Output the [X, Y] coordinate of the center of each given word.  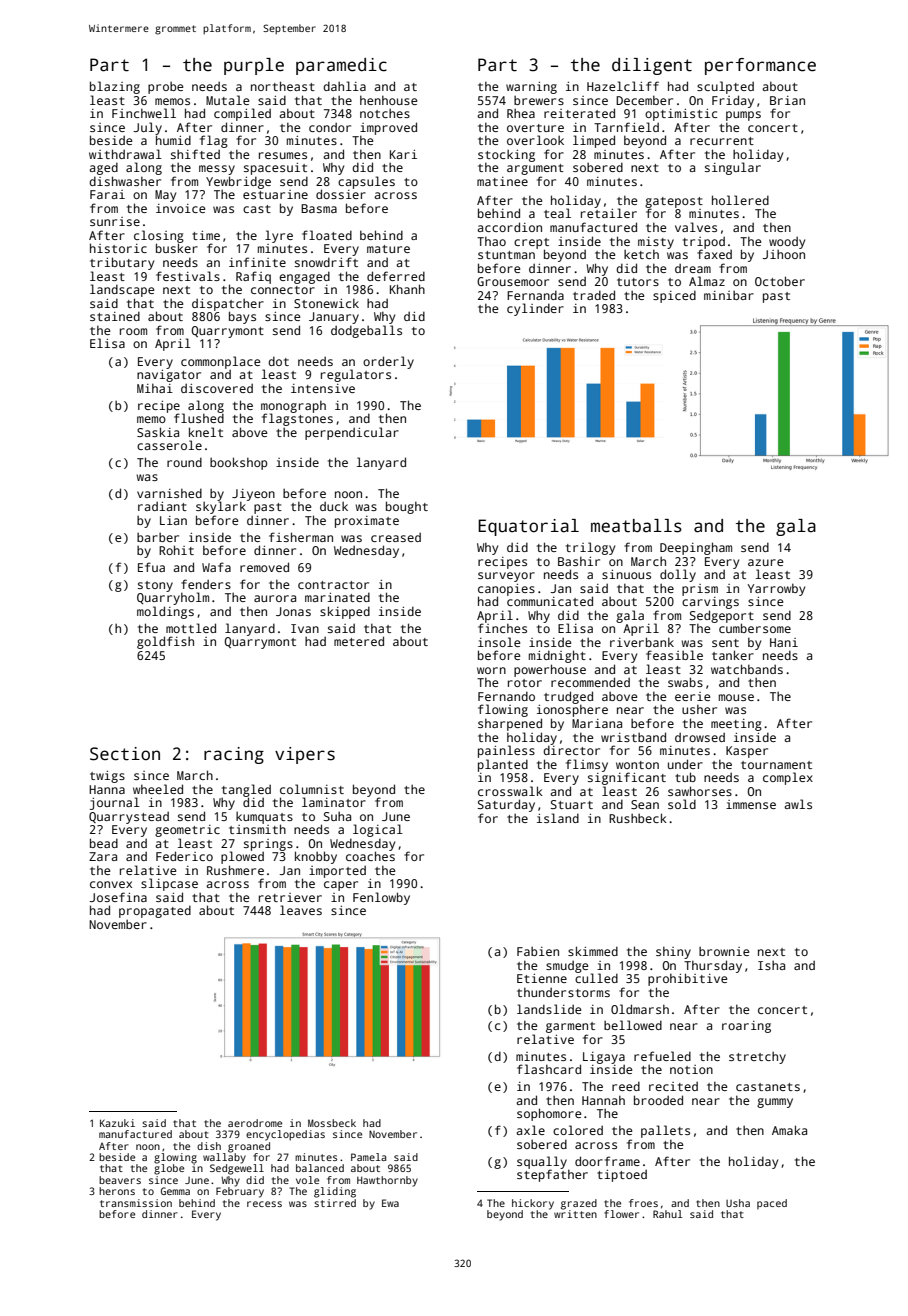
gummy [775, 1103]
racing [234, 755]
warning [531, 88]
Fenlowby [381, 898]
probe [165, 88]
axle [530, 1130]
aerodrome [255, 1123]
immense [751, 804]
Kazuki [117, 1123]
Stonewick [326, 303]
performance [760, 66]
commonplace [220, 362]
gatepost [674, 203]
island [558, 818]
